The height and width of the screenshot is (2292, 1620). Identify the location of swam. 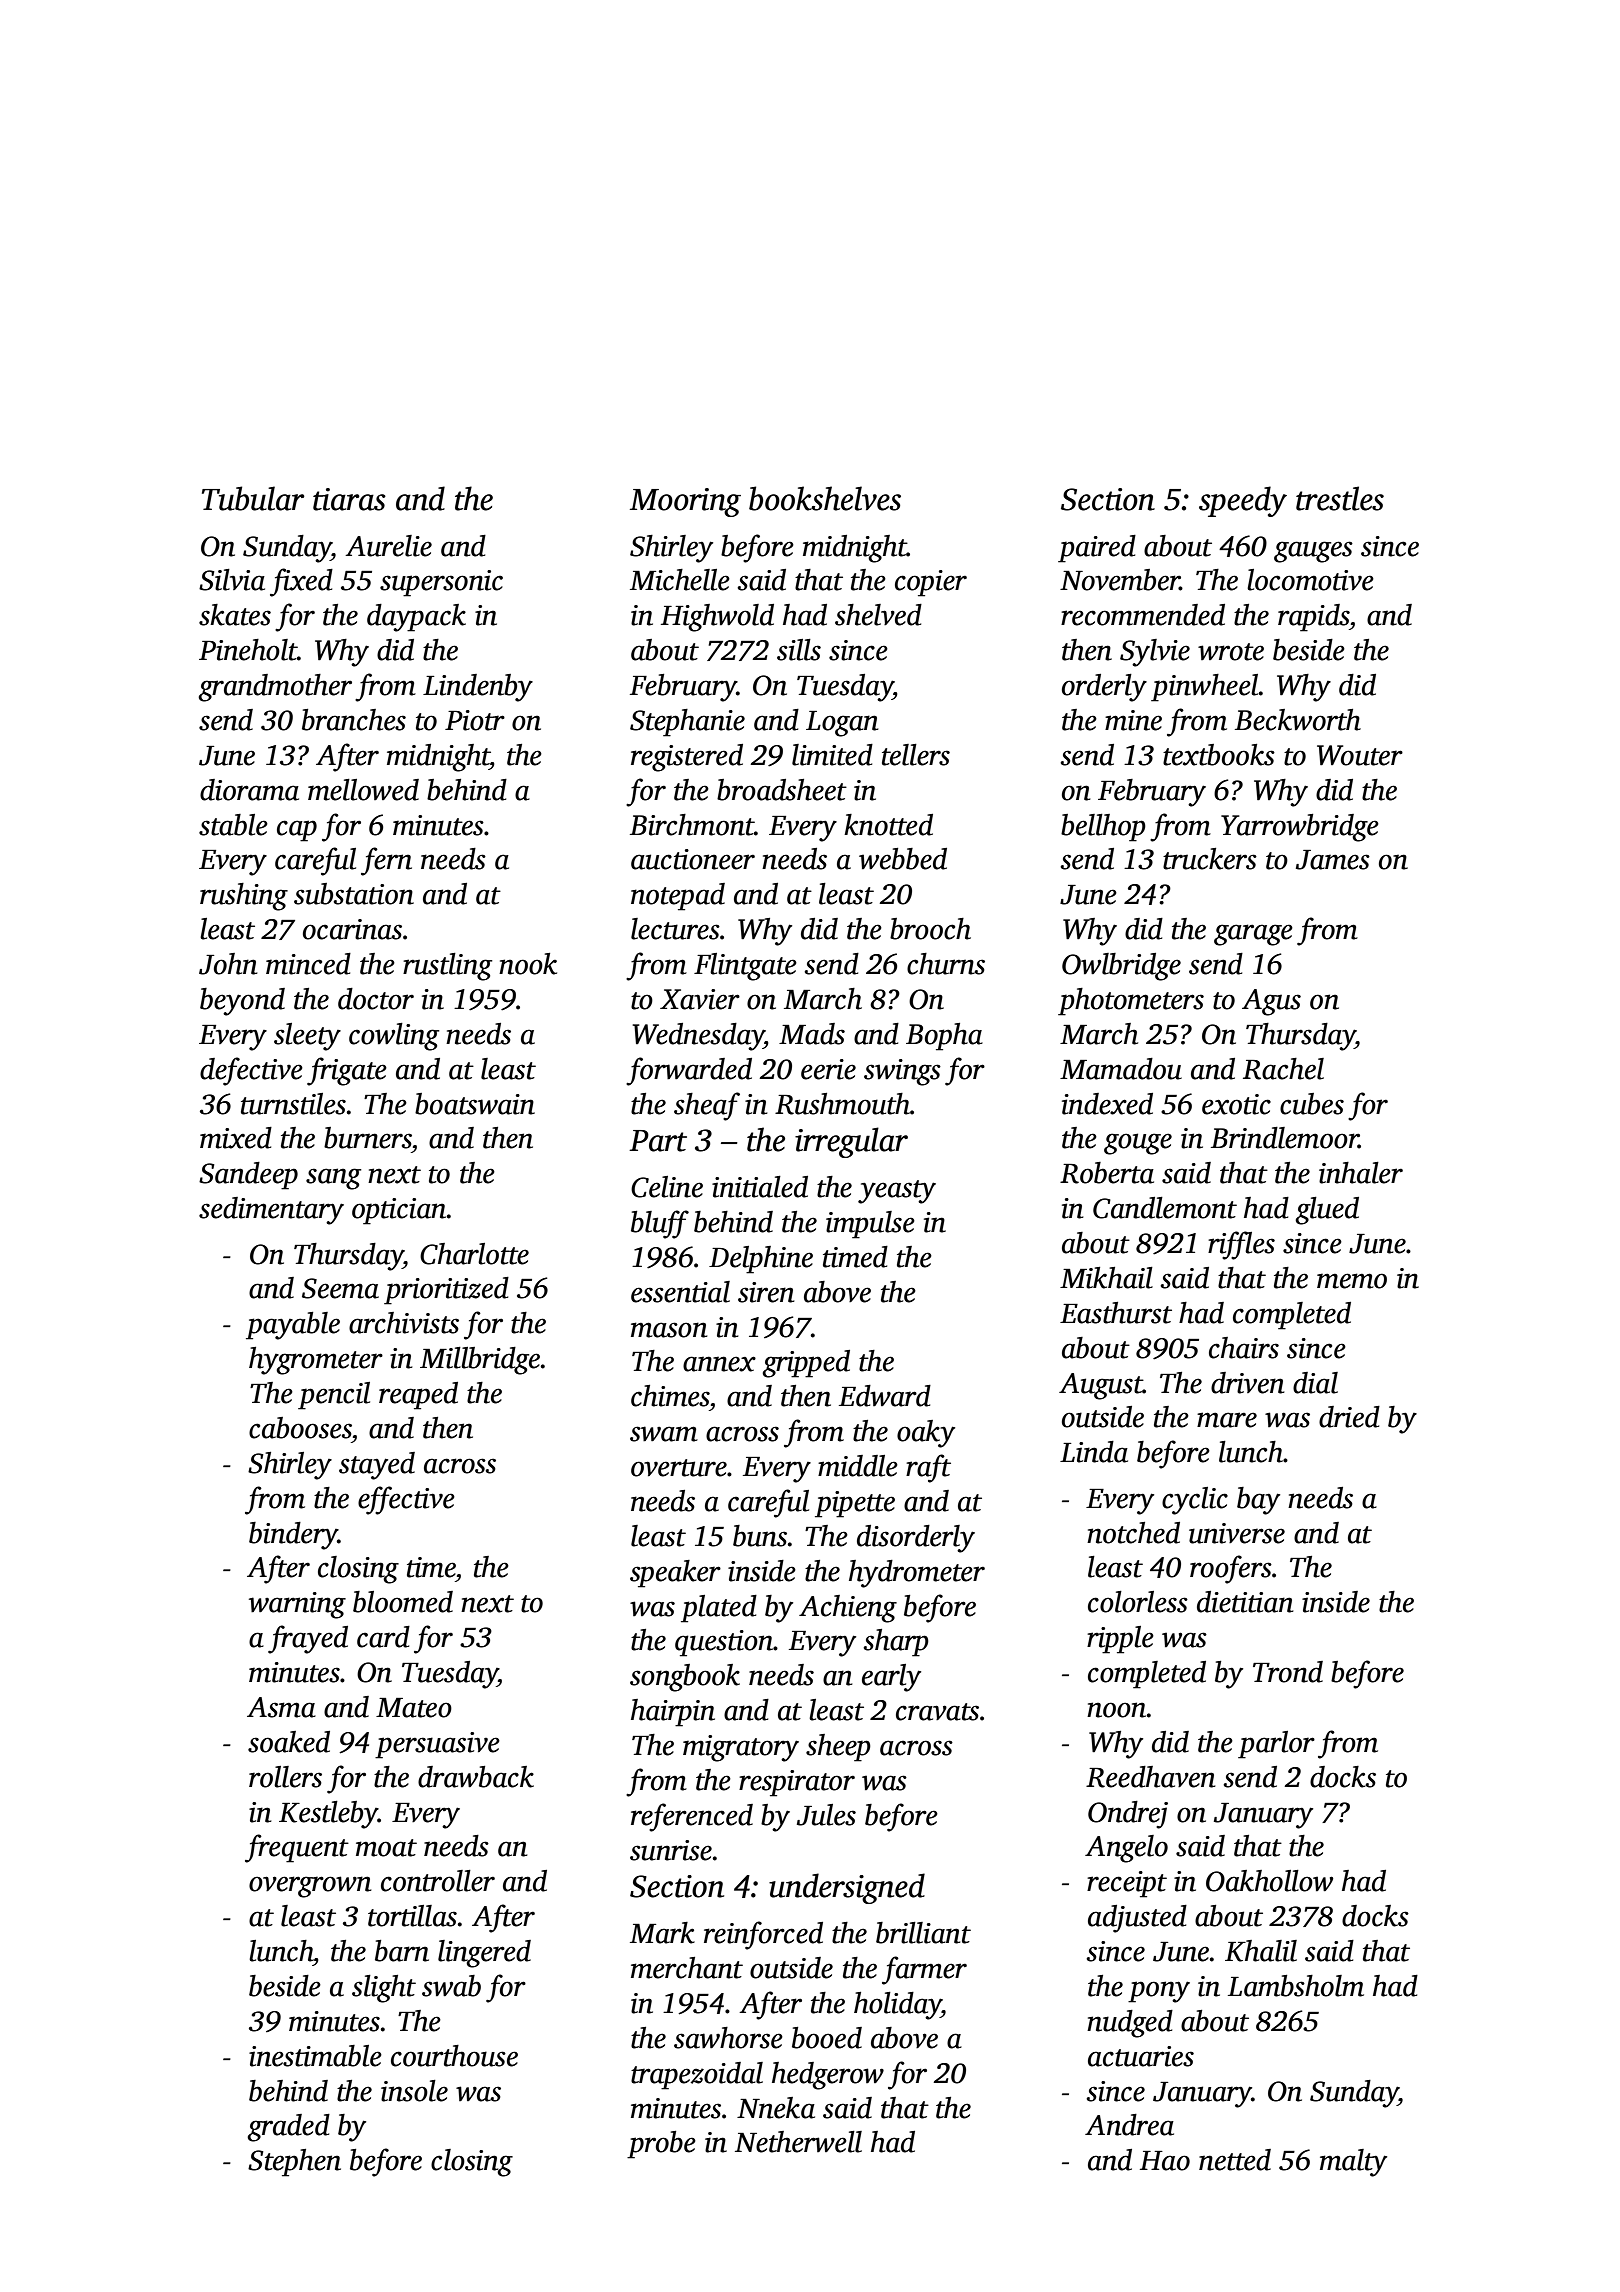
(664, 1434).
